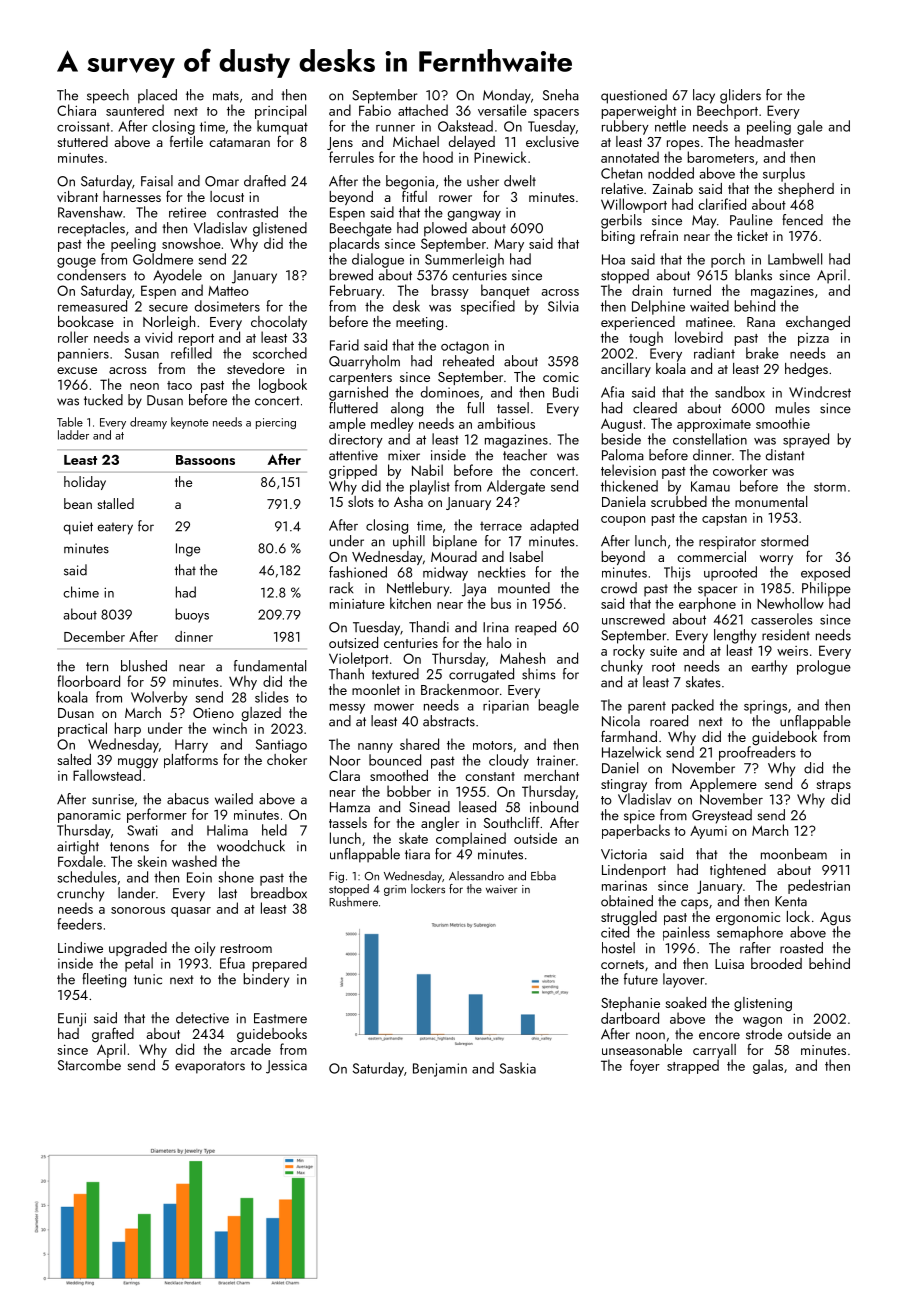  What do you see at coordinates (286, 1067) in the screenshot?
I see `Jessica` at bounding box center [286, 1067].
